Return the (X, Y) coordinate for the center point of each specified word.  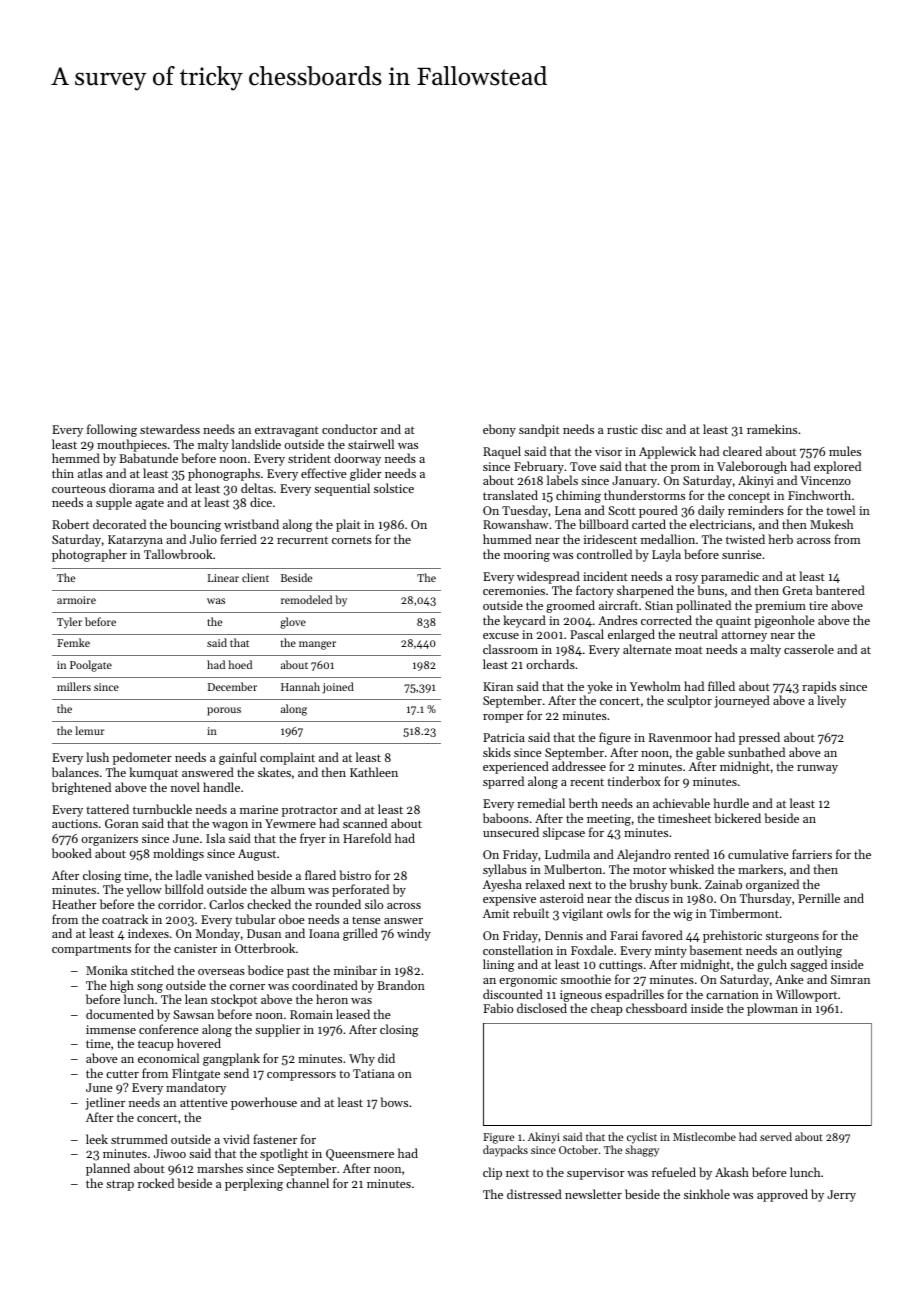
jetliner (105, 1103)
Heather (74, 904)
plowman (772, 1009)
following (112, 430)
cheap (606, 1009)
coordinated (325, 985)
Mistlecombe (704, 1136)
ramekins (772, 429)
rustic (622, 429)
